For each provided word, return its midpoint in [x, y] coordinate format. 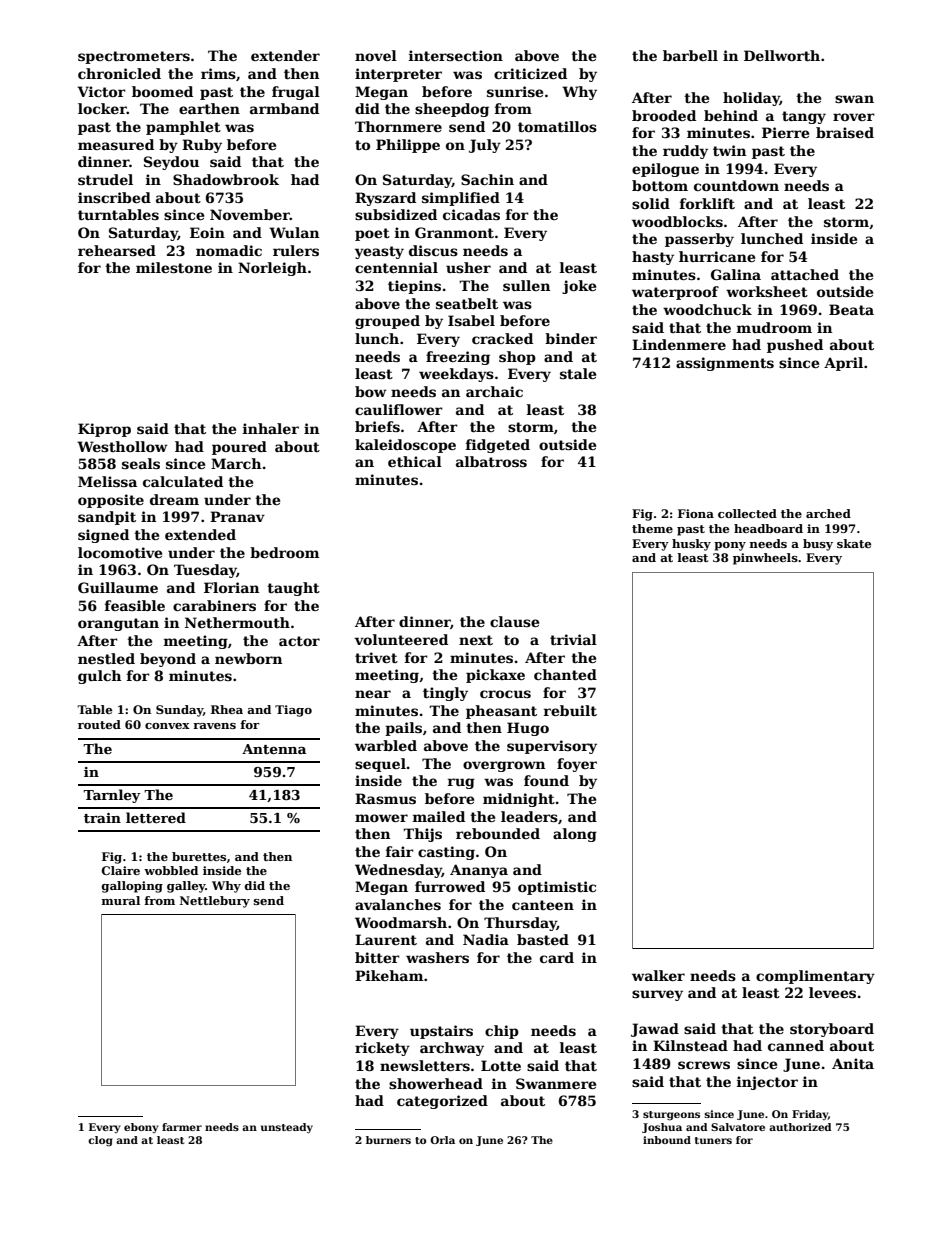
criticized [530, 73]
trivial [573, 639]
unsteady [287, 1128]
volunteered [401, 639]
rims [218, 73]
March [236, 463]
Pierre [785, 132]
